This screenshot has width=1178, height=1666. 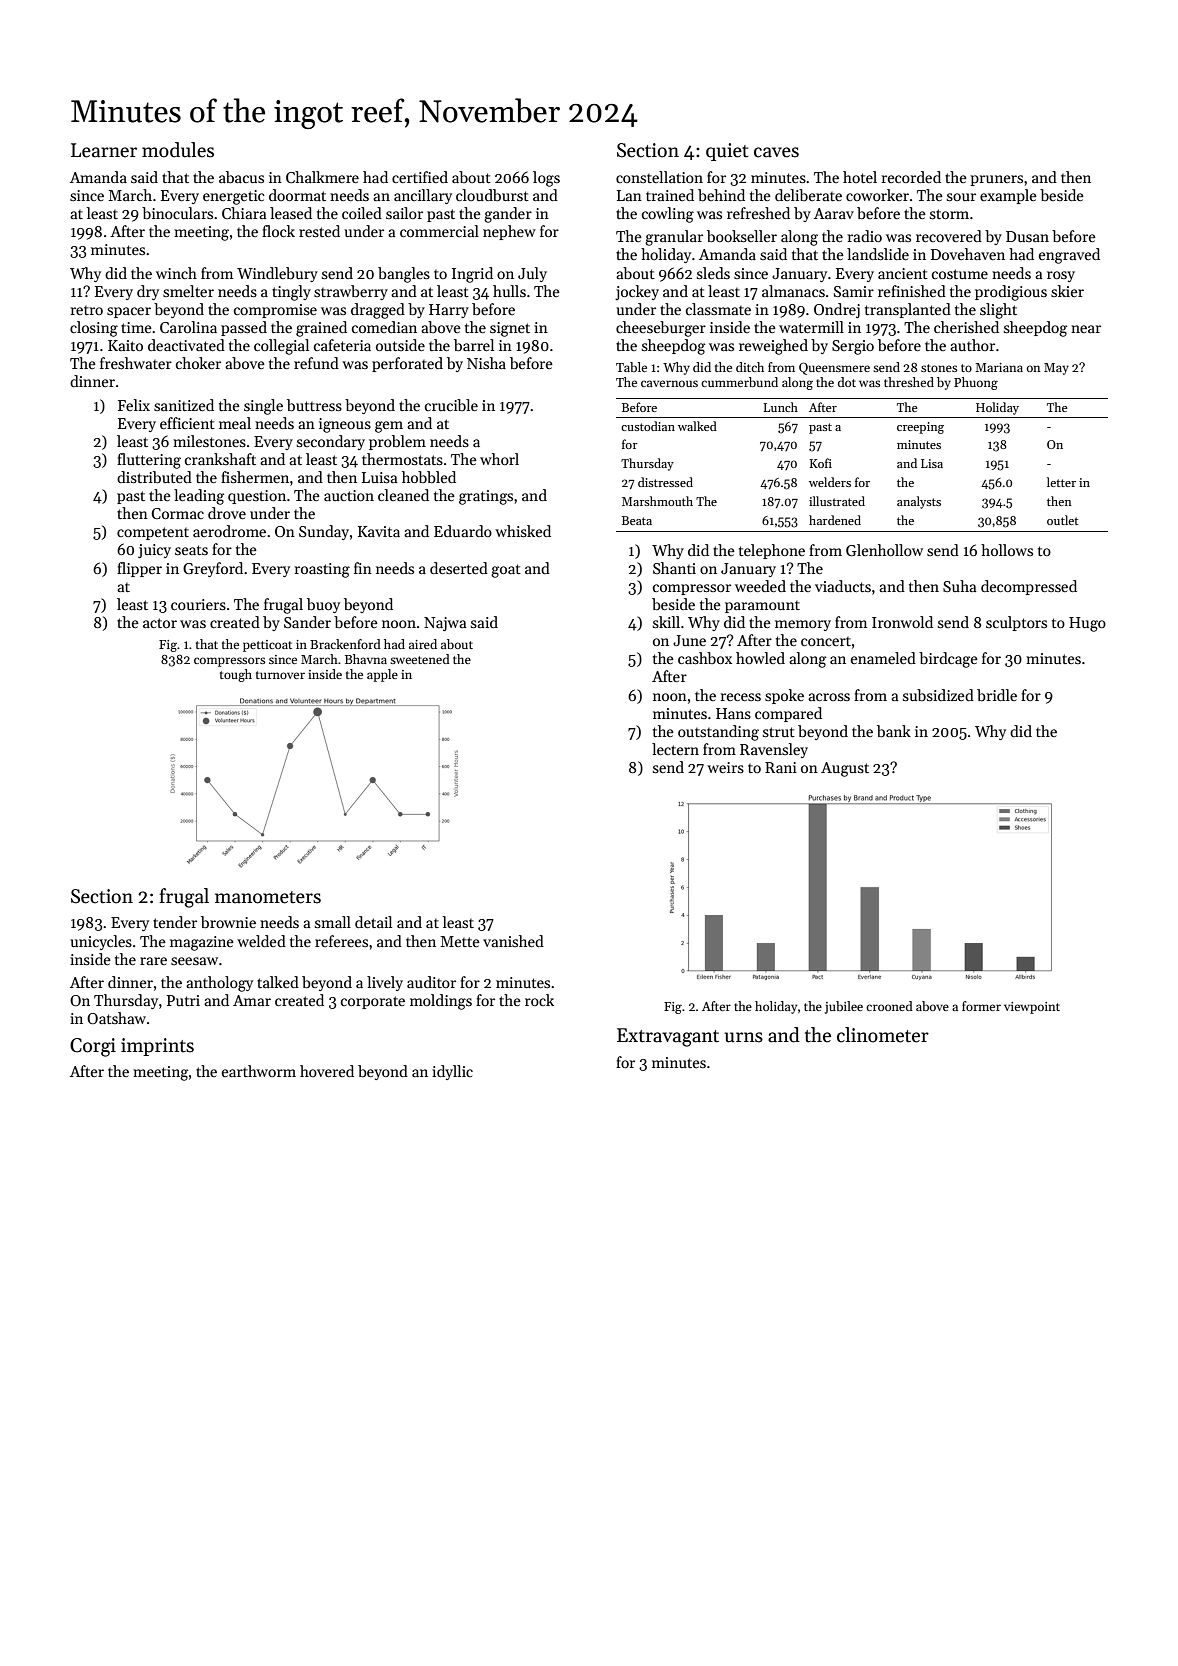 I want to click on vanished, so click(x=513, y=941).
